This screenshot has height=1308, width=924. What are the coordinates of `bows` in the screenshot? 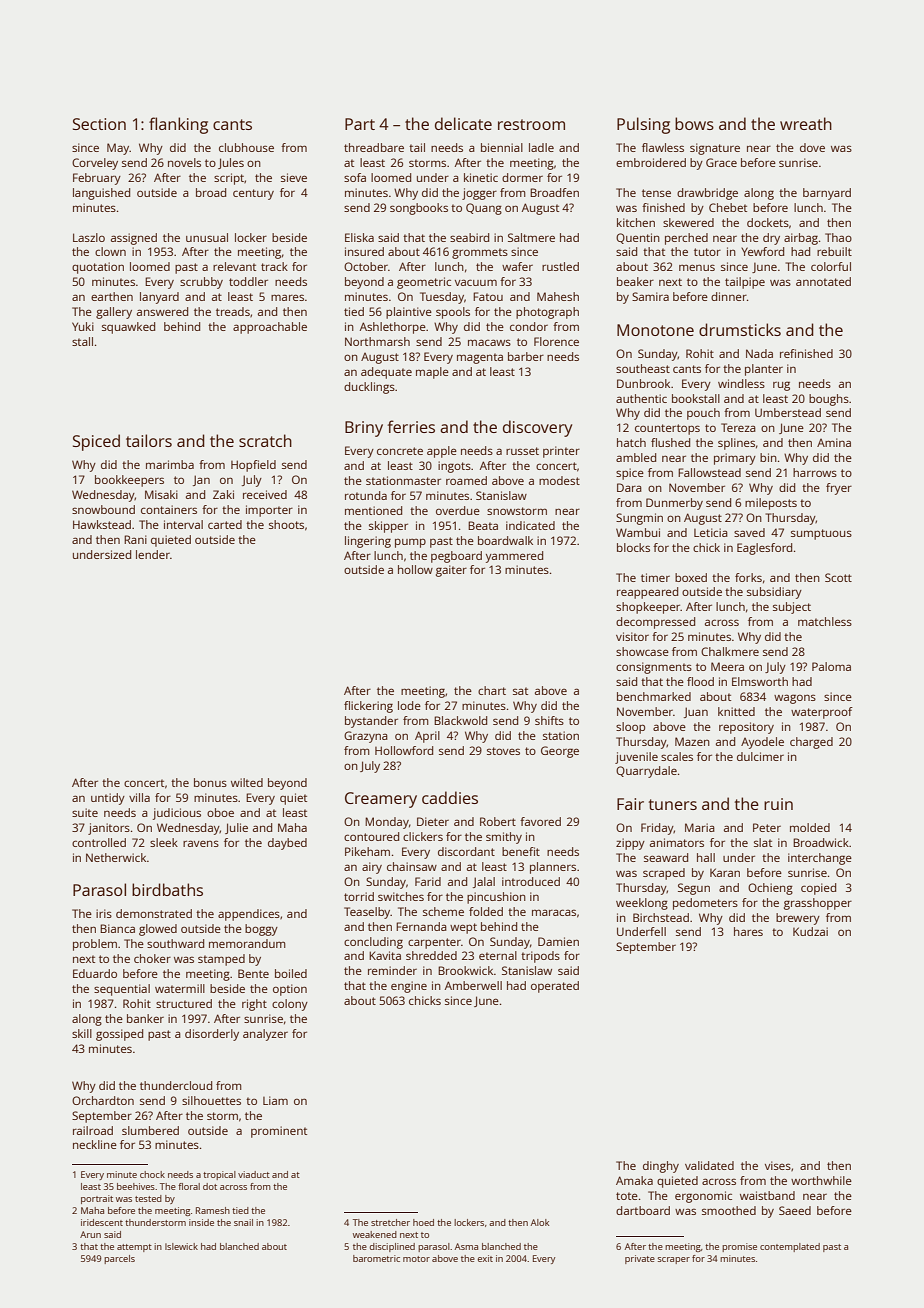 It's located at (694, 123).
